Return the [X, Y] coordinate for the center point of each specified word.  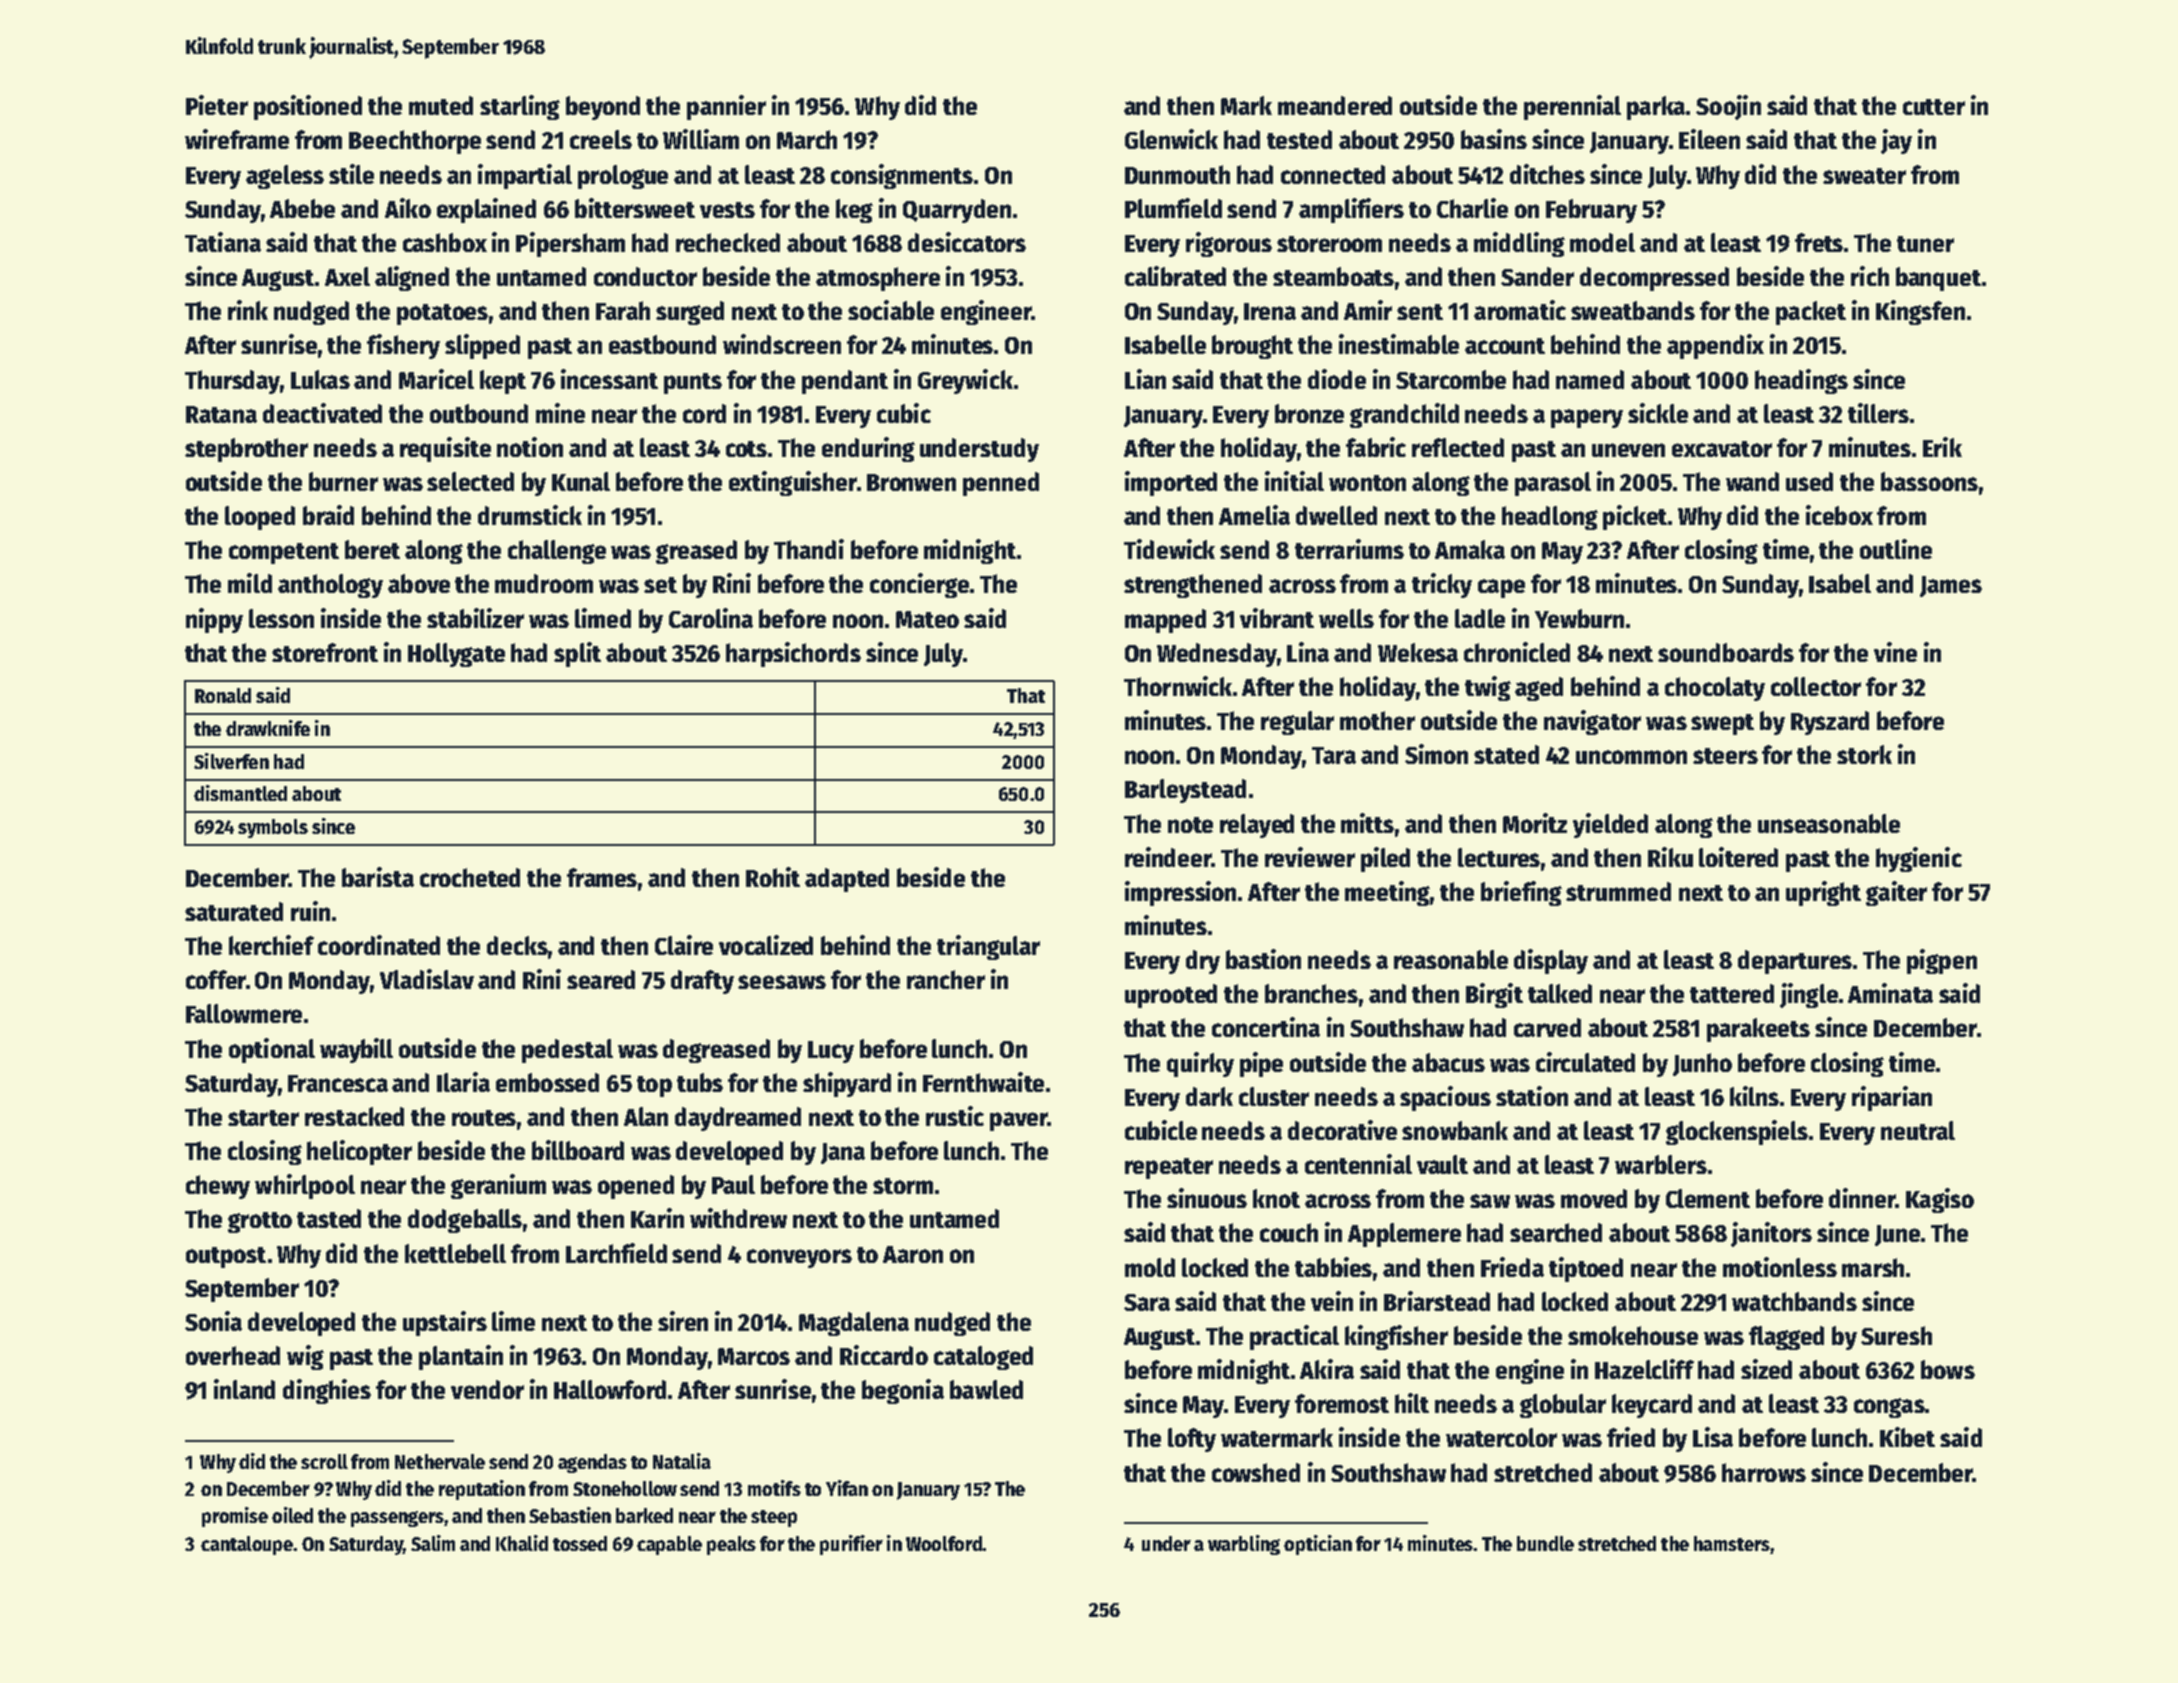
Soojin [1728, 107]
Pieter [217, 105]
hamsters [1732, 1543]
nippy [214, 620]
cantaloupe [247, 1545]
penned [1001, 484]
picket [1635, 517]
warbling [1244, 1545]
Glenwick [1171, 139]
